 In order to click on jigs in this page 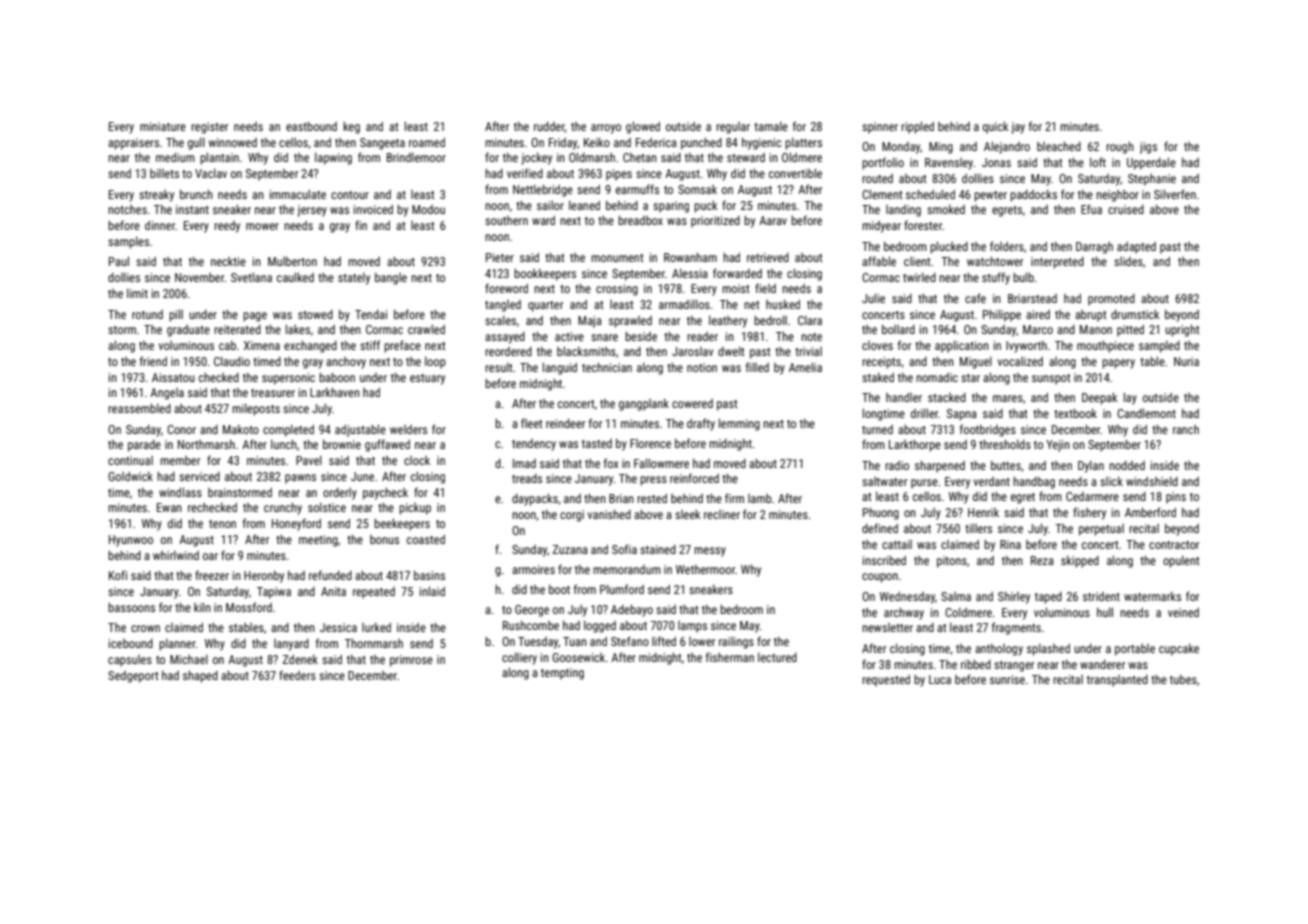, I will do `click(1148, 148)`.
